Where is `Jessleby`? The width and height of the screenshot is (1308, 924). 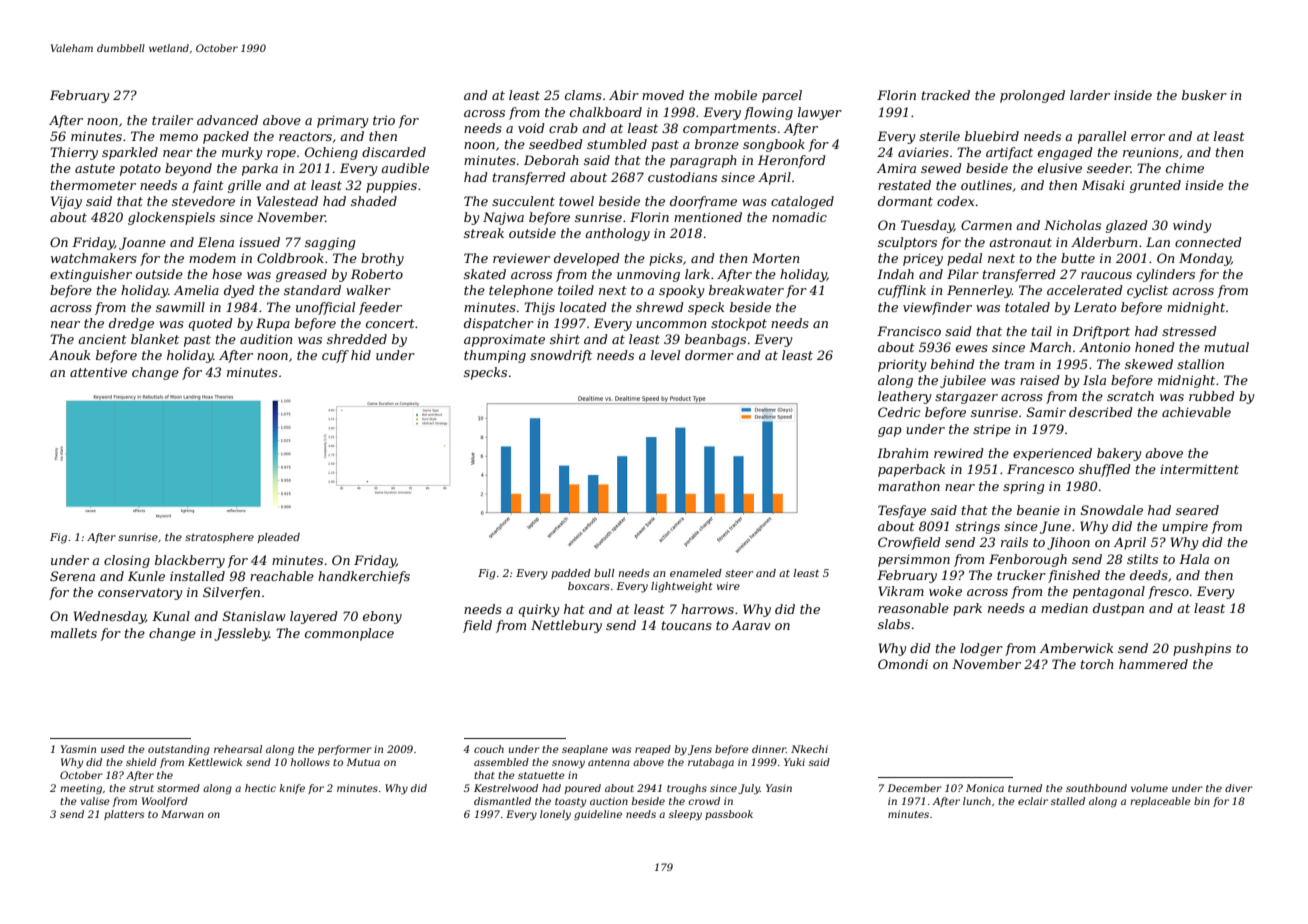
Jessleby is located at coordinates (241, 634).
